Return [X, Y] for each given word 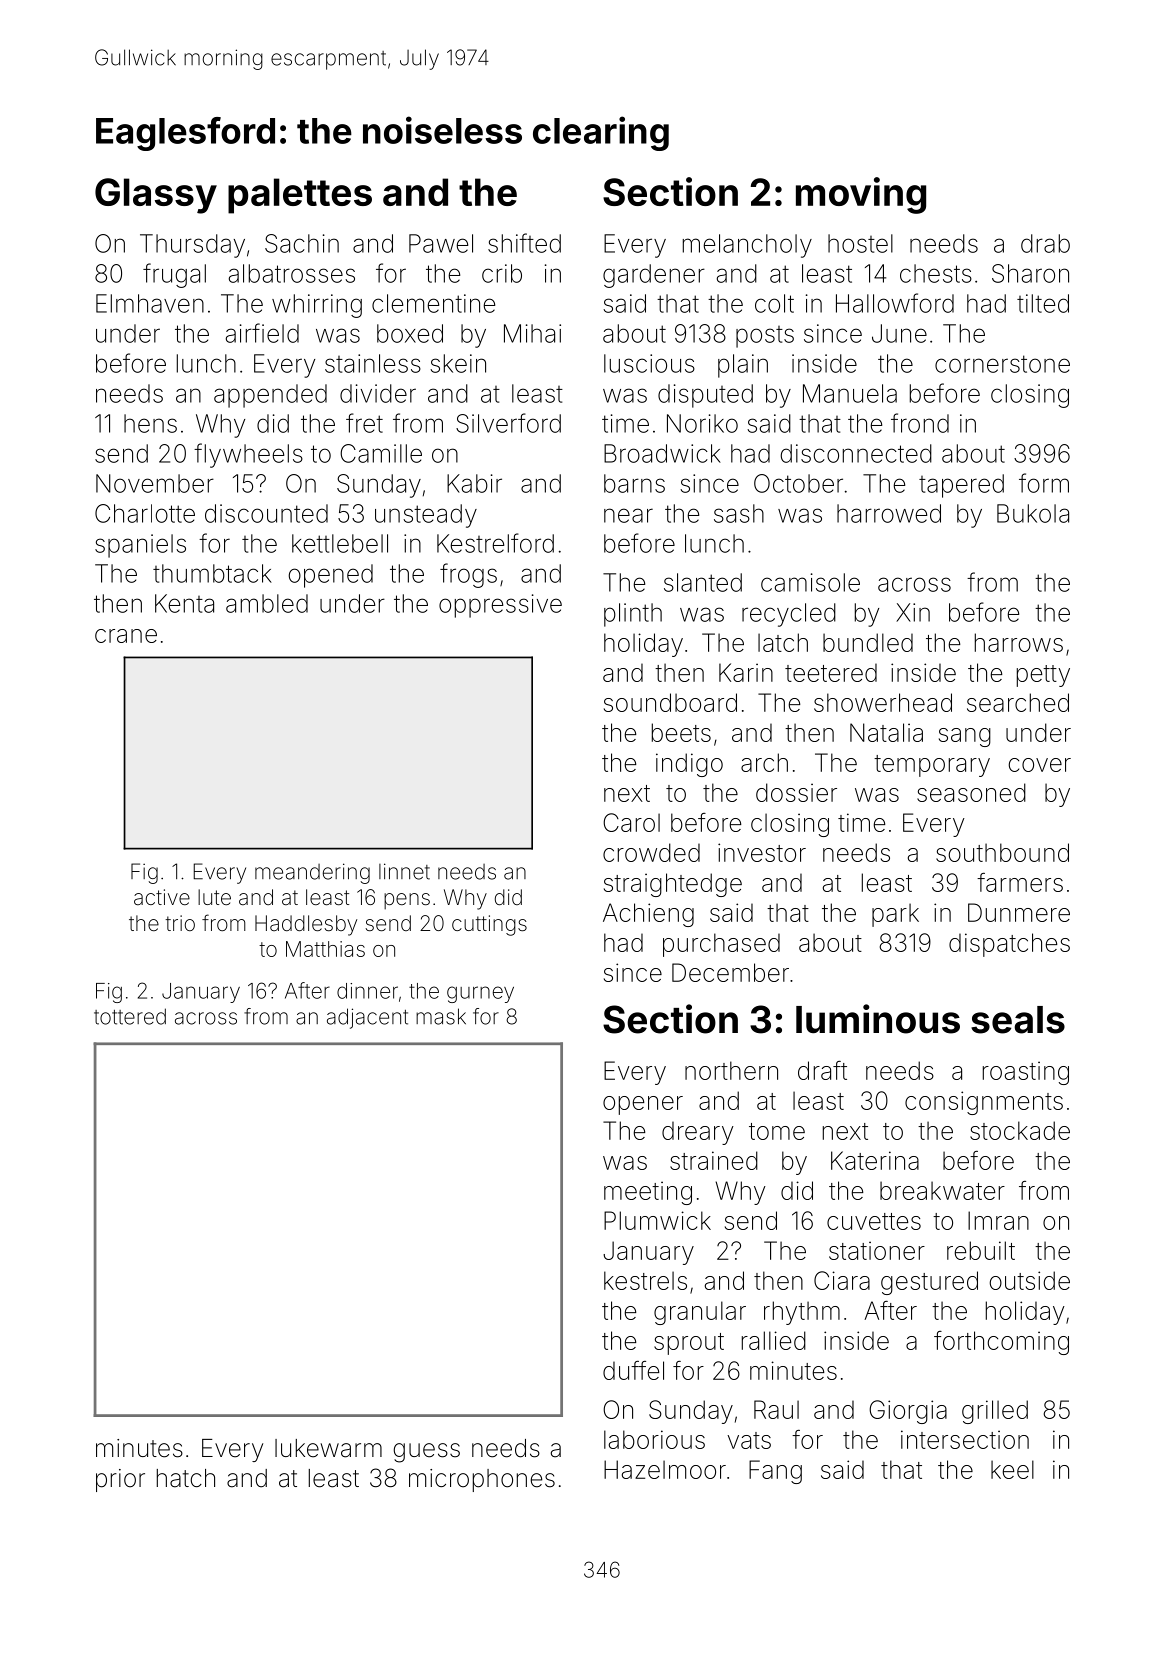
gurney [480, 994]
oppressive [500, 606]
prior [120, 1480]
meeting [648, 1193]
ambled [267, 603]
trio [180, 923]
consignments [984, 1103]
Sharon [1030, 273]
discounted [266, 513]
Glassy [156, 196]
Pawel [441, 243]
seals [1018, 1020]
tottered [130, 1016]
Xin [913, 612]
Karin [746, 672]
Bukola [1033, 513]
